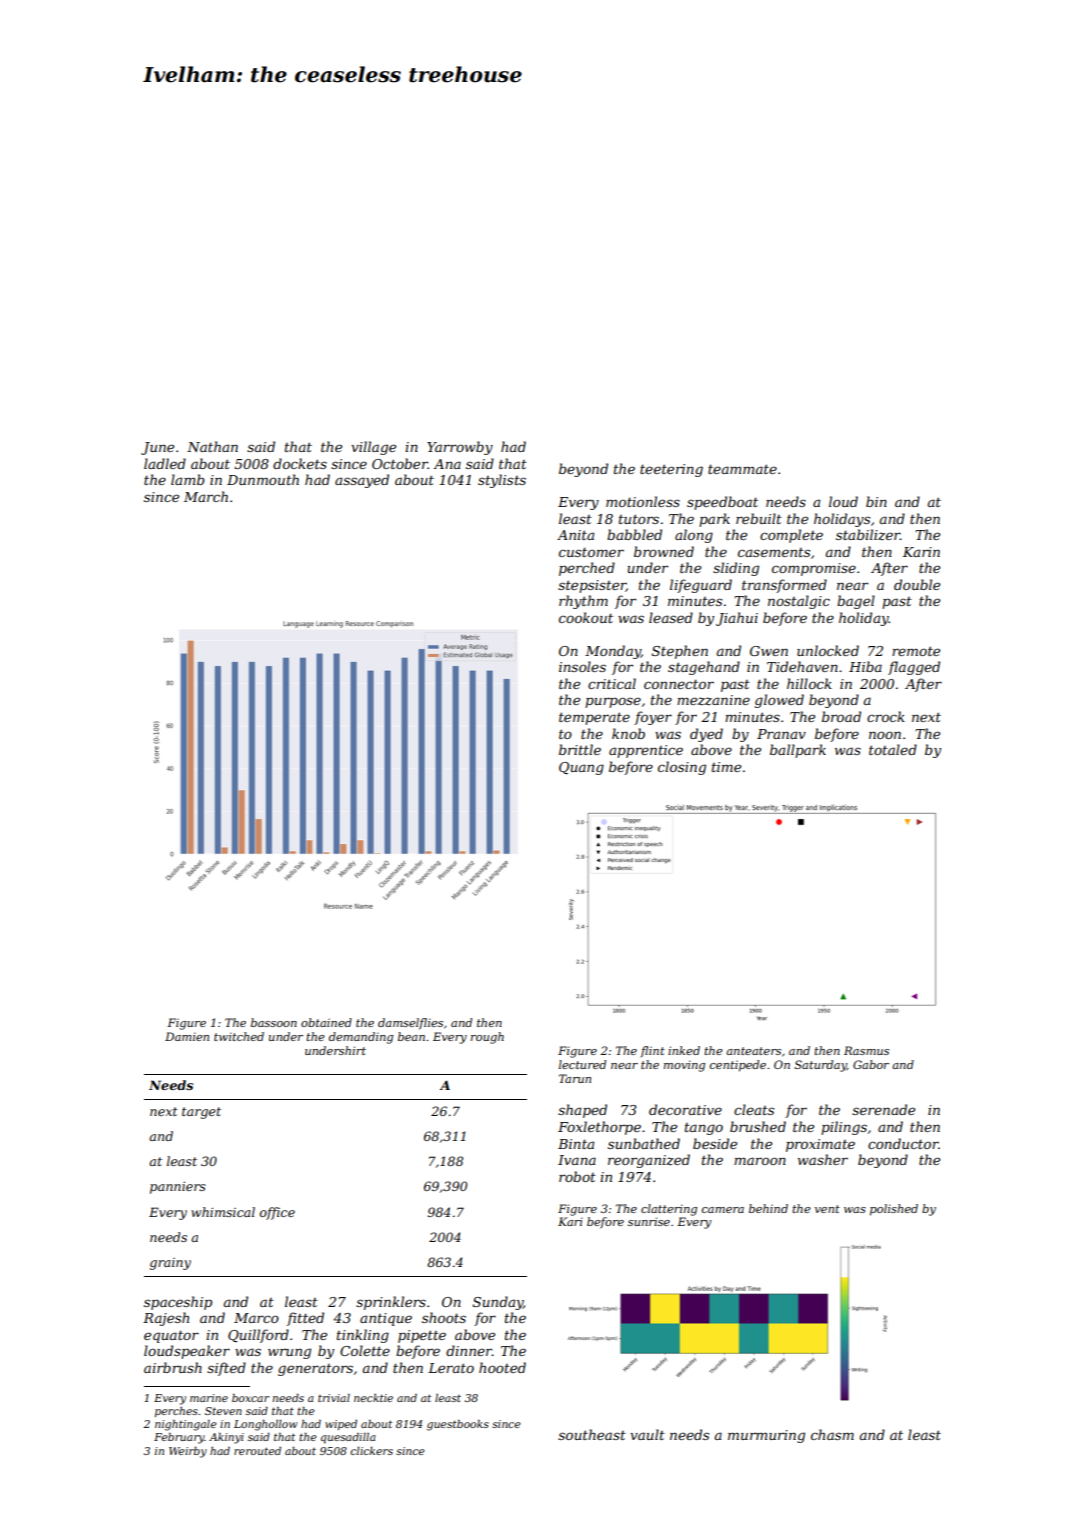  What do you see at coordinates (257, 1451) in the screenshot?
I see `rerouted` at bounding box center [257, 1451].
